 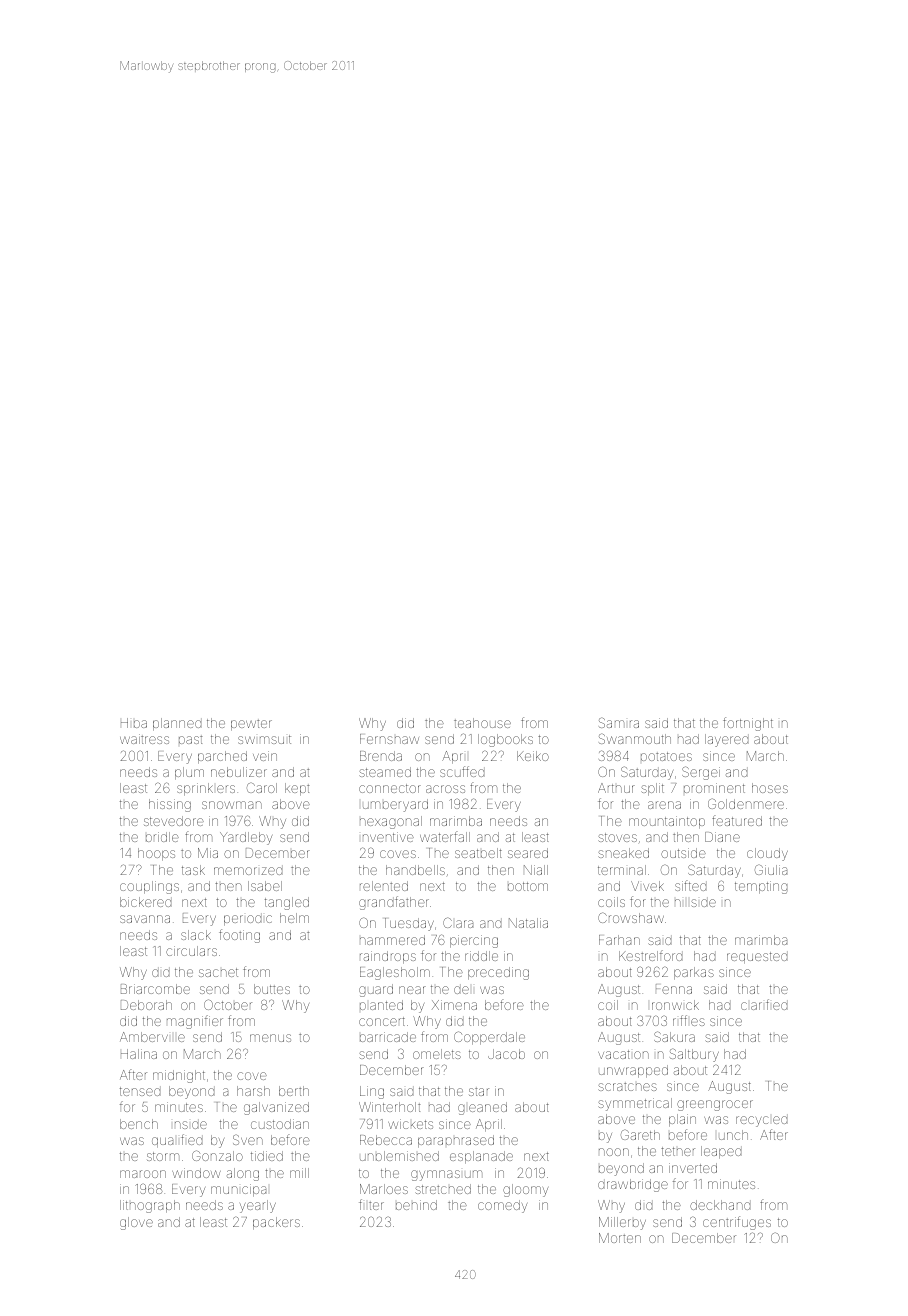 I want to click on maroon, so click(x=143, y=1174).
